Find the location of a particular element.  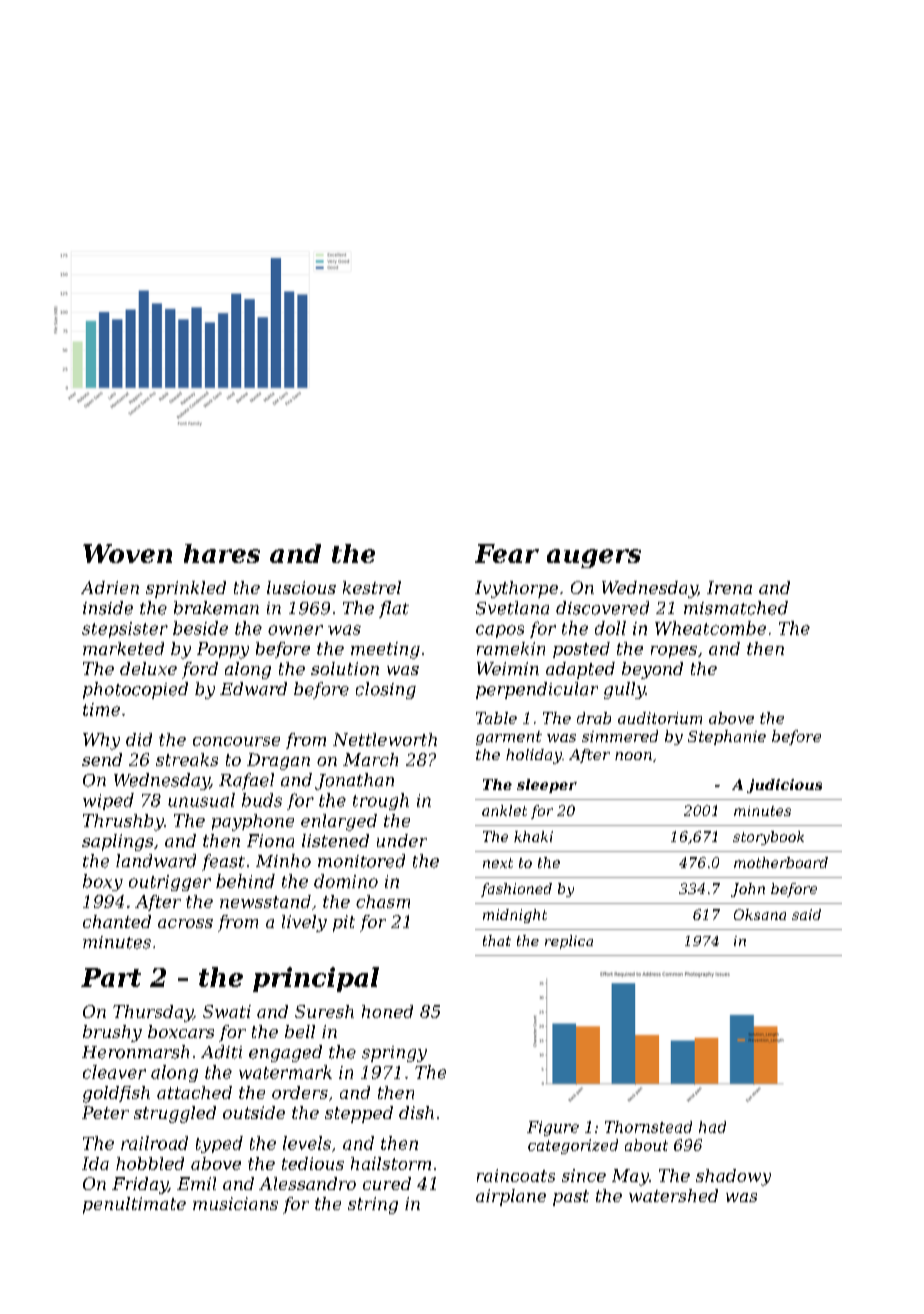

send is located at coordinates (102, 759).
